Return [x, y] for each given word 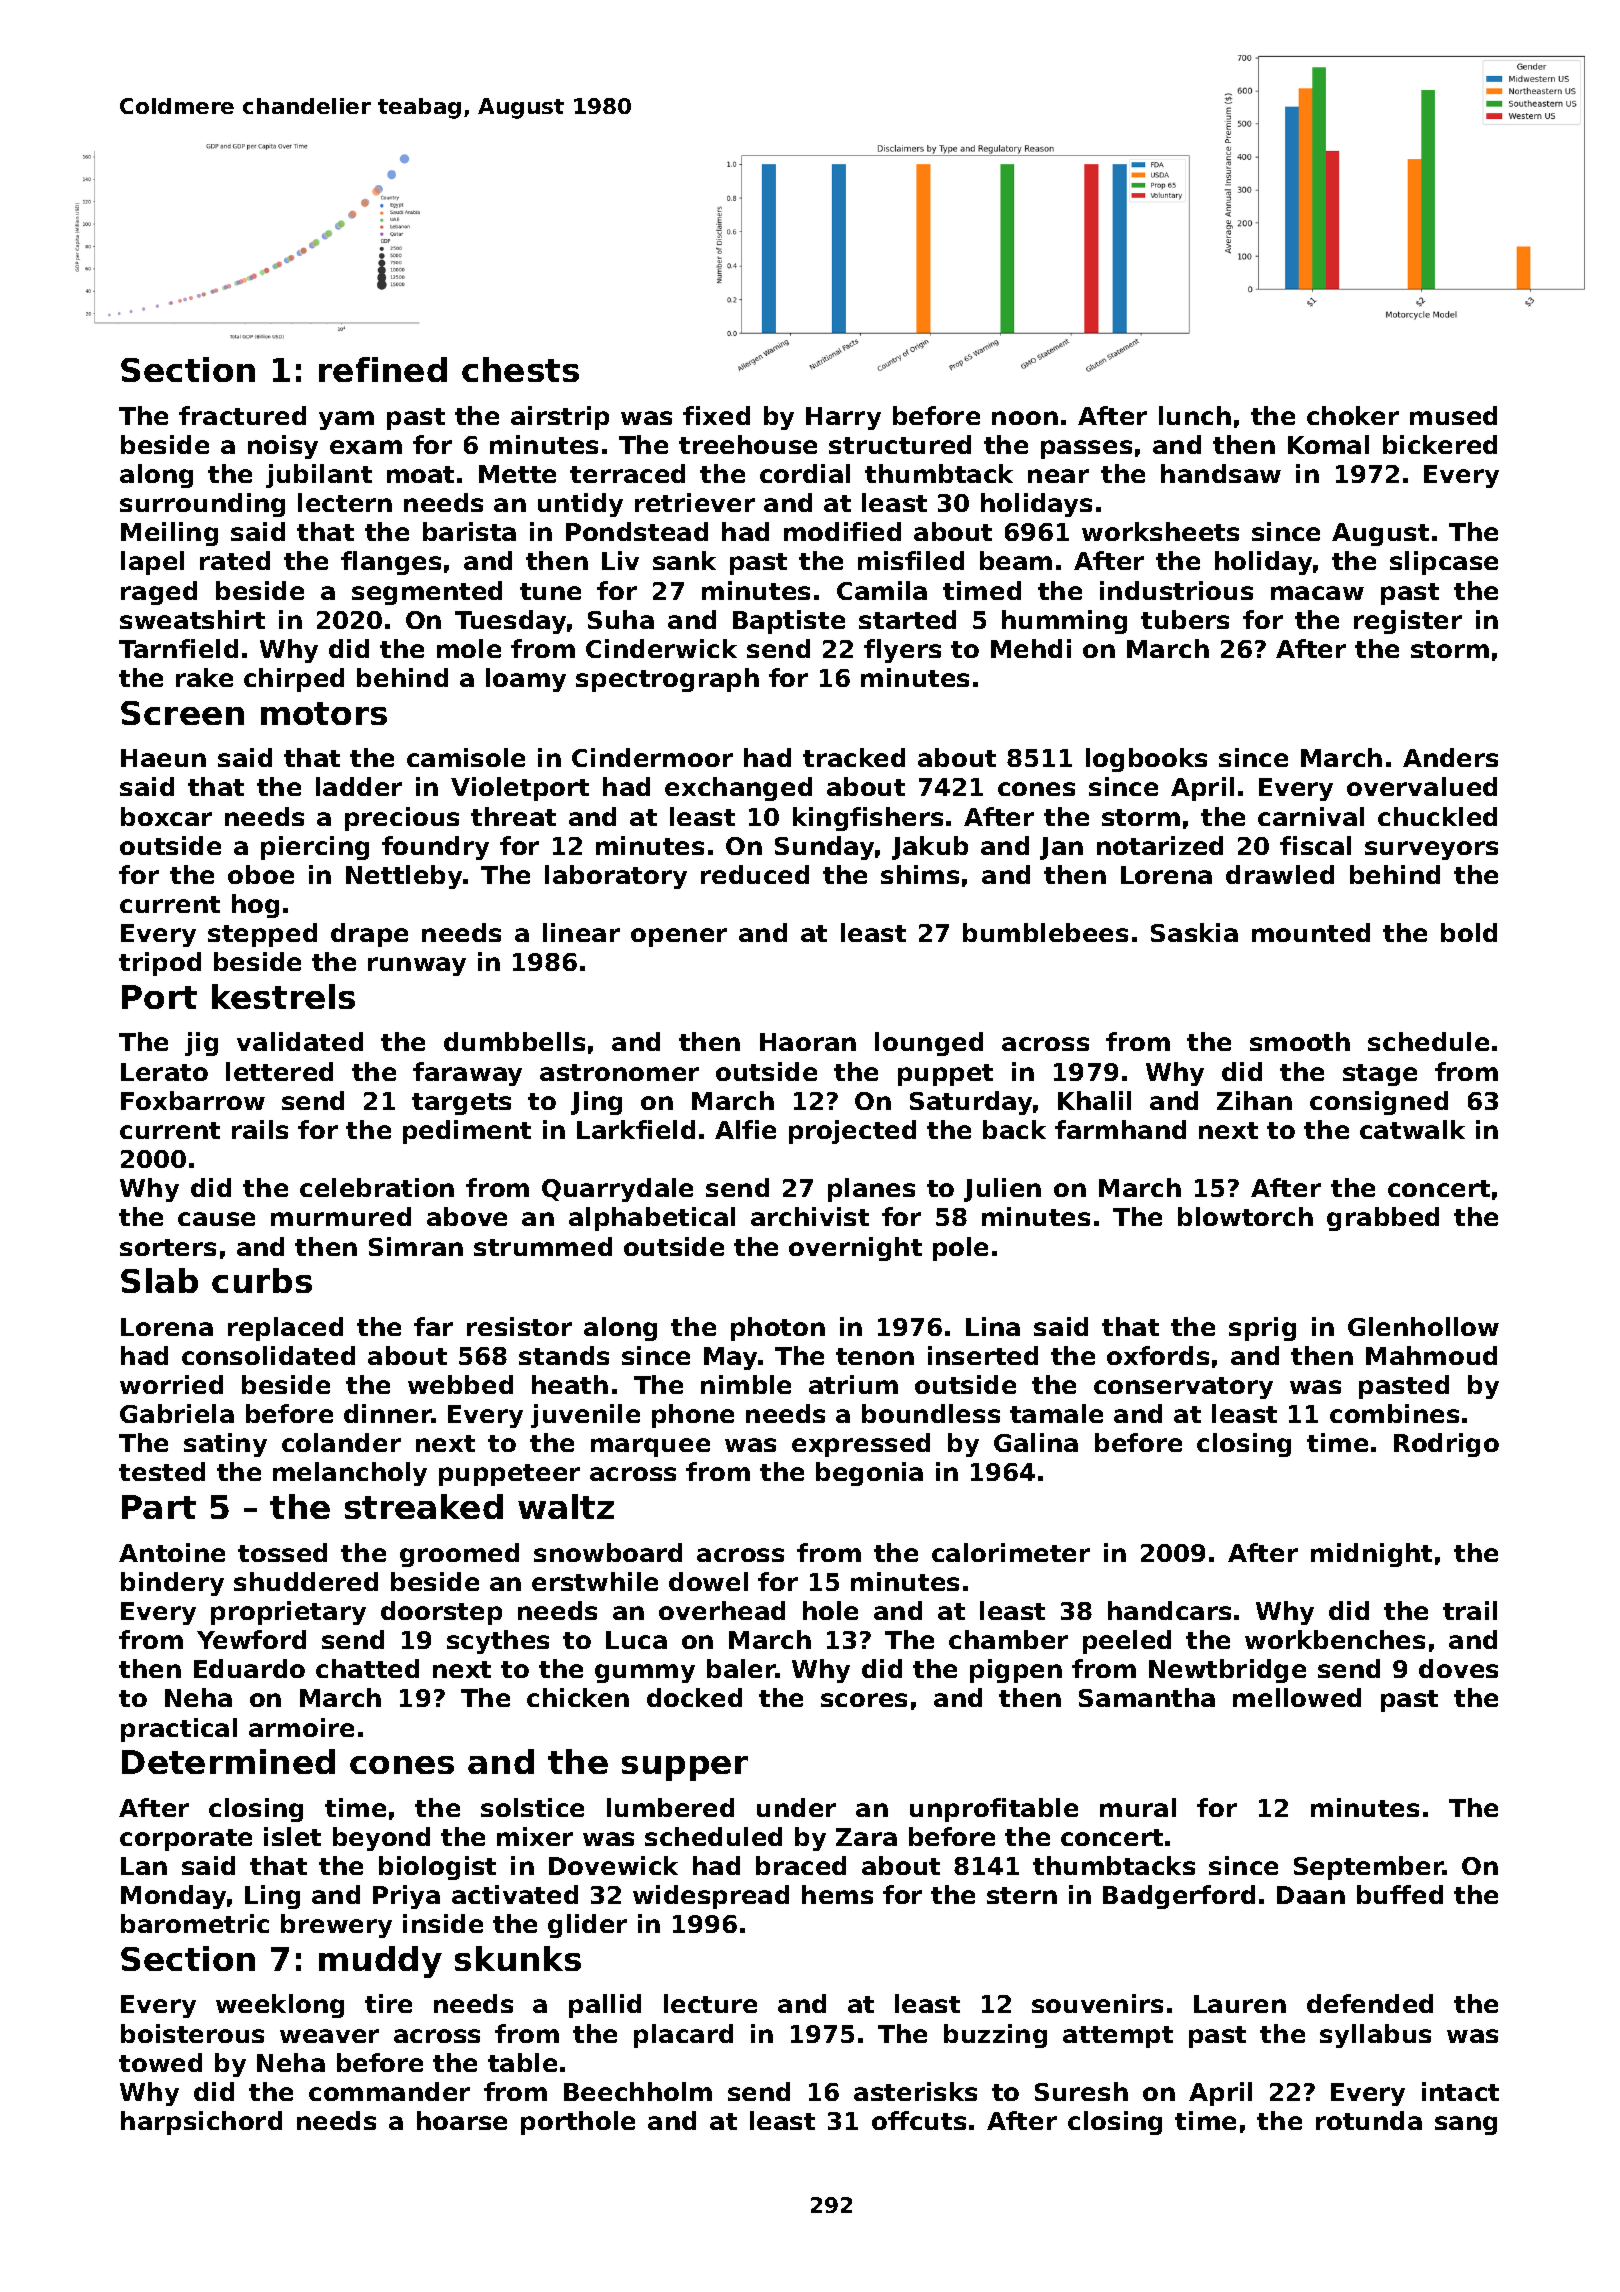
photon [778, 1329]
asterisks [915, 2091]
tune [550, 591]
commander [389, 2091]
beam [1016, 560]
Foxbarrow [193, 1100]
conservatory [1183, 1388]
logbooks [1146, 760]
